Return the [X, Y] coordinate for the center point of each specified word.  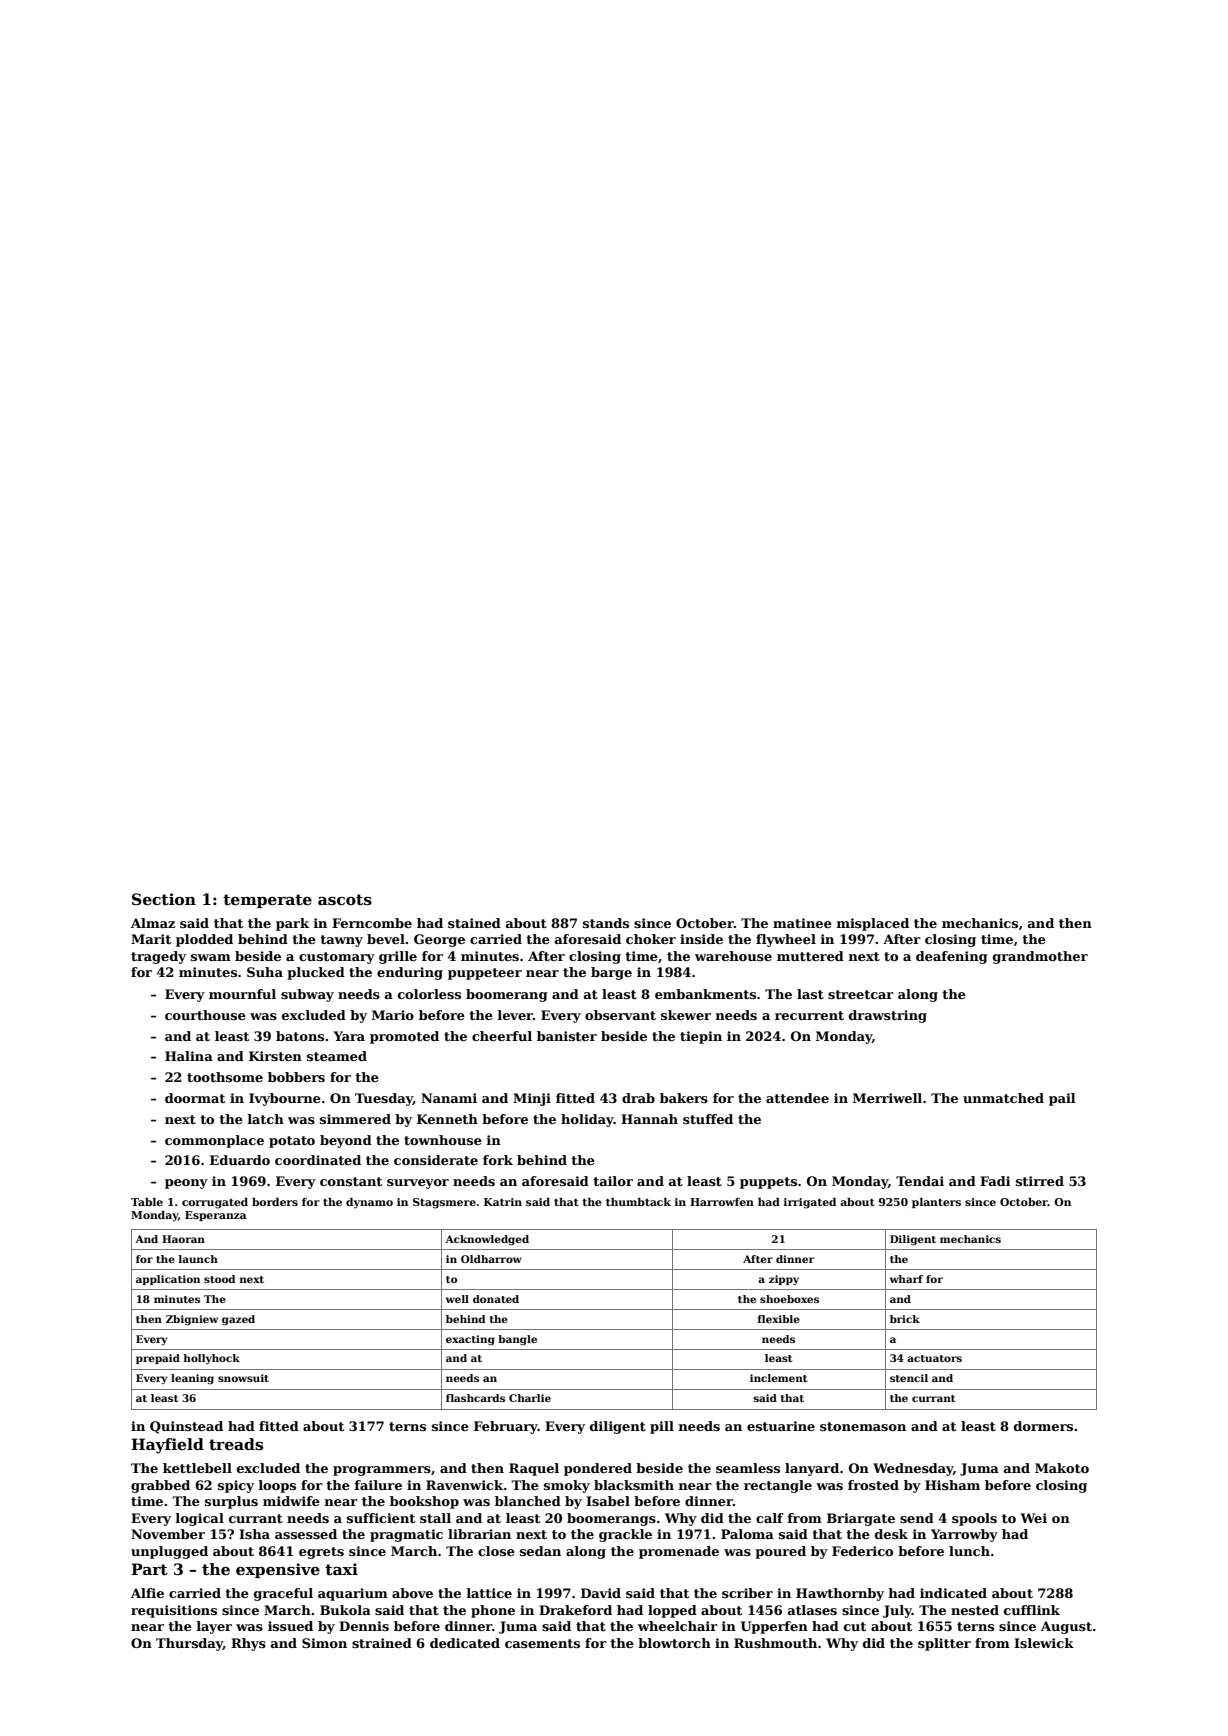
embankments [705, 994]
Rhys [248, 1644]
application [168, 1280]
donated [496, 1299]
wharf [906, 1279]
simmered [355, 1119]
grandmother [1040, 957]
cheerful [502, 1036]
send [917, 1518]
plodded [204, 940]
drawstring [888, 1016]
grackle [625, 1535]
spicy [236, 1486]
